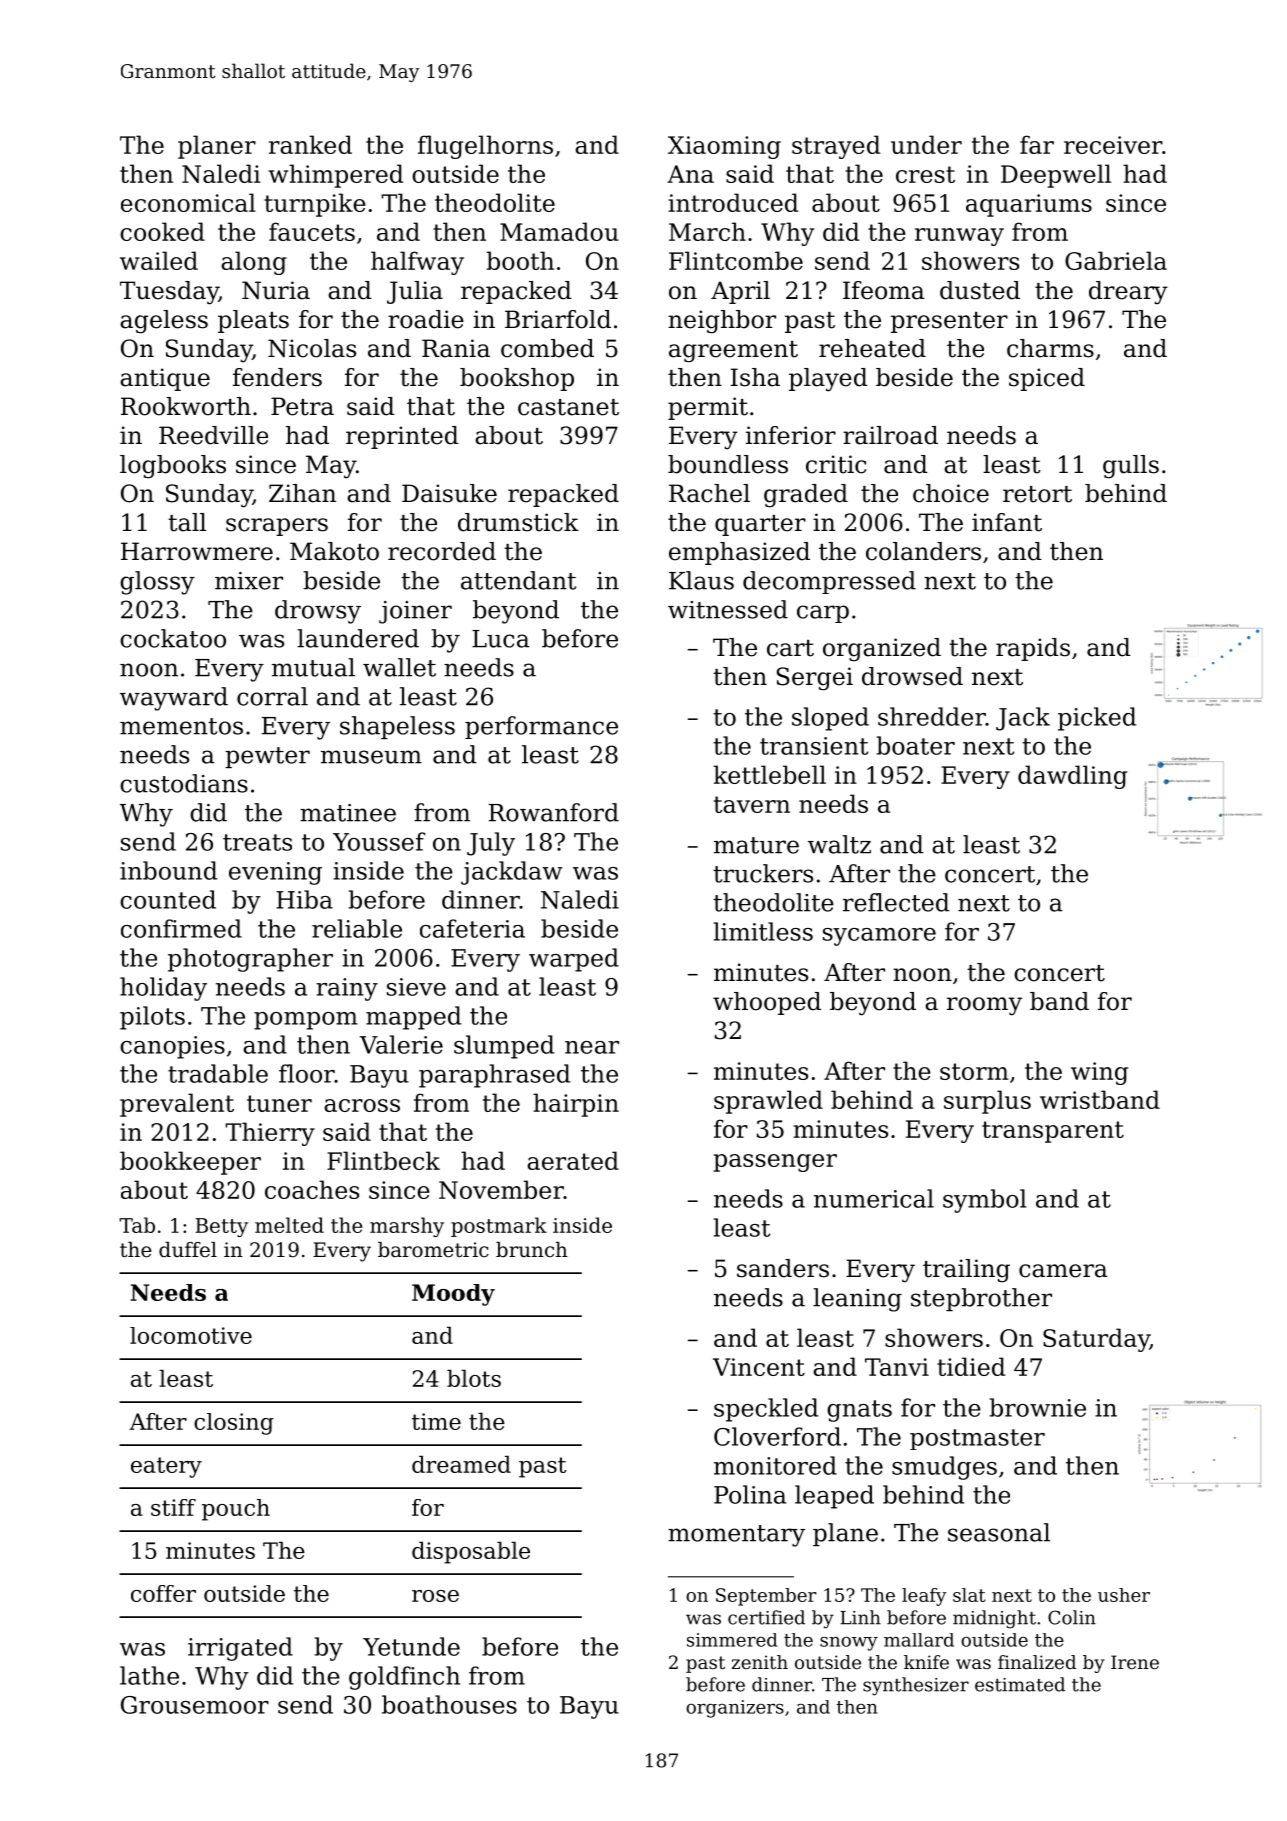 Image resolution: width=1287 pixels, height=1821 pixels. Describe the element at coordinates (768, 1102) in the screenshot. I see `sprawled` at that location.
